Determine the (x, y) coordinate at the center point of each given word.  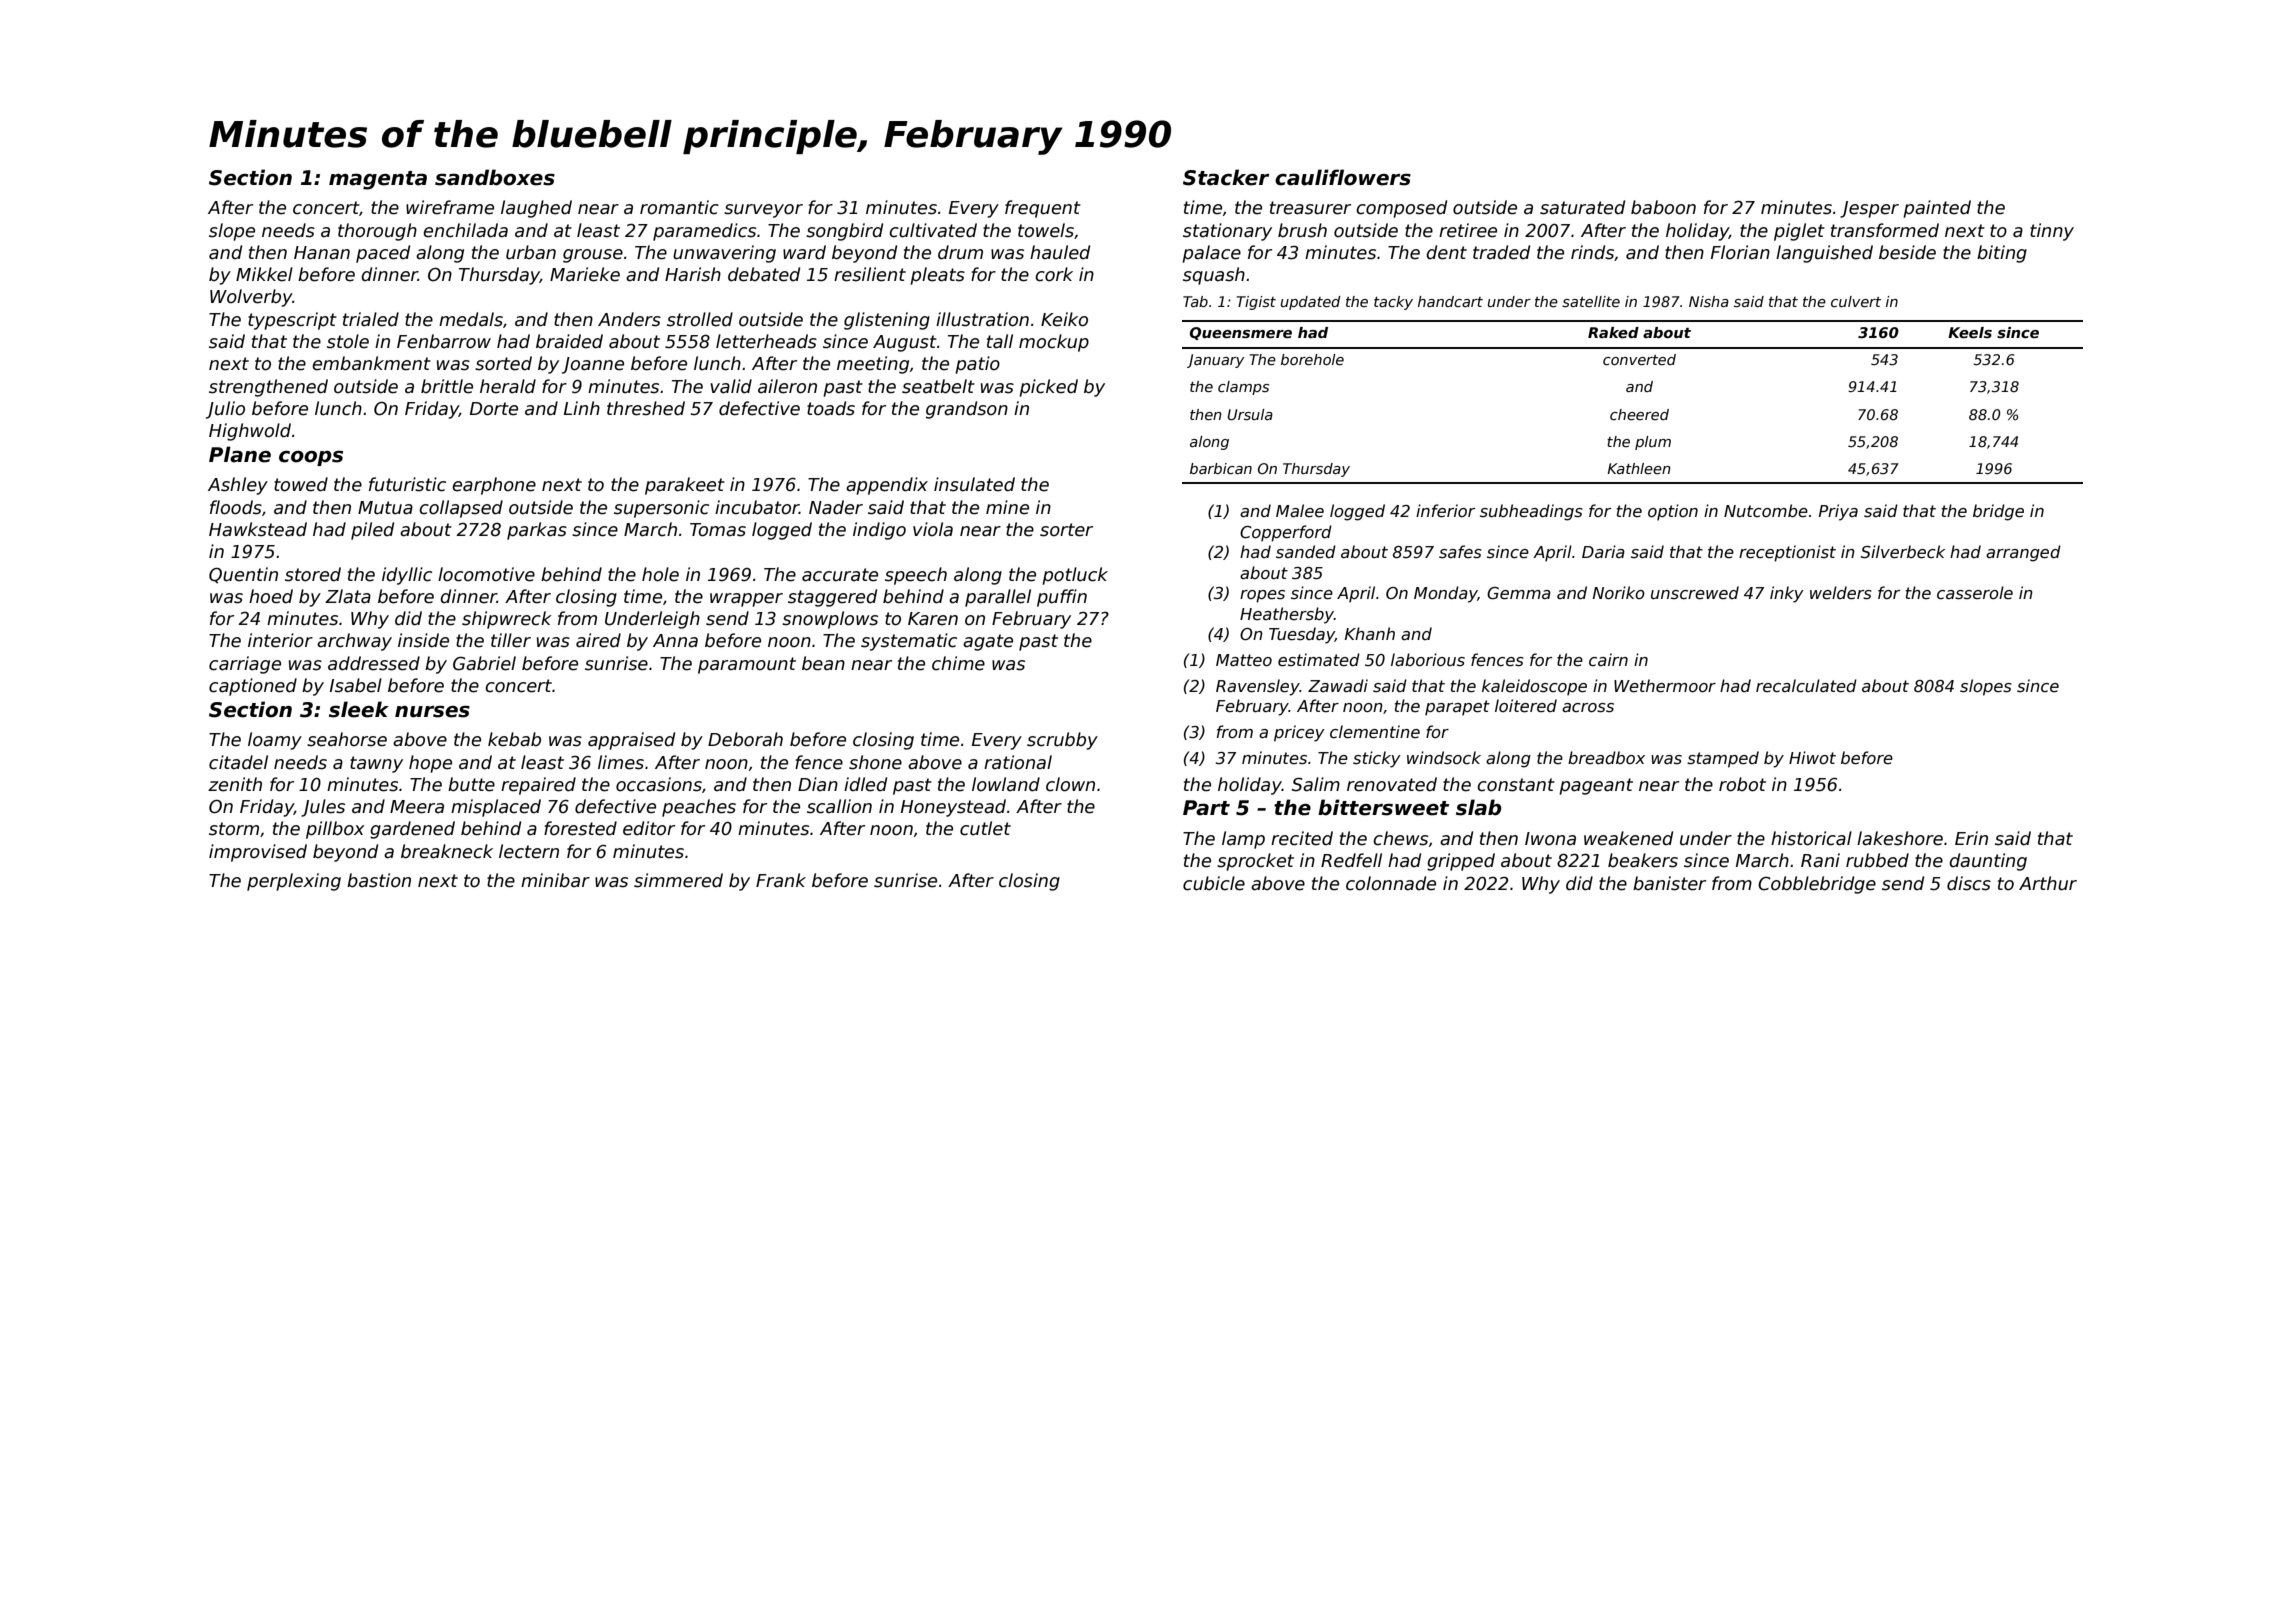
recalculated (1806, 686)
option (1673, 512)
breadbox (1606, 758)
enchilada (465, 230)
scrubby (1062, 741)
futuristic (407, 484)
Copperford (1286, 533)
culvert (1856, 301)
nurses (432, 712)
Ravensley (1258, 687)
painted (1937, 209)
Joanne (593, 365)
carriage (245, 665)
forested (580, 828)
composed (1401, 209)
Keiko (1064, 319)
